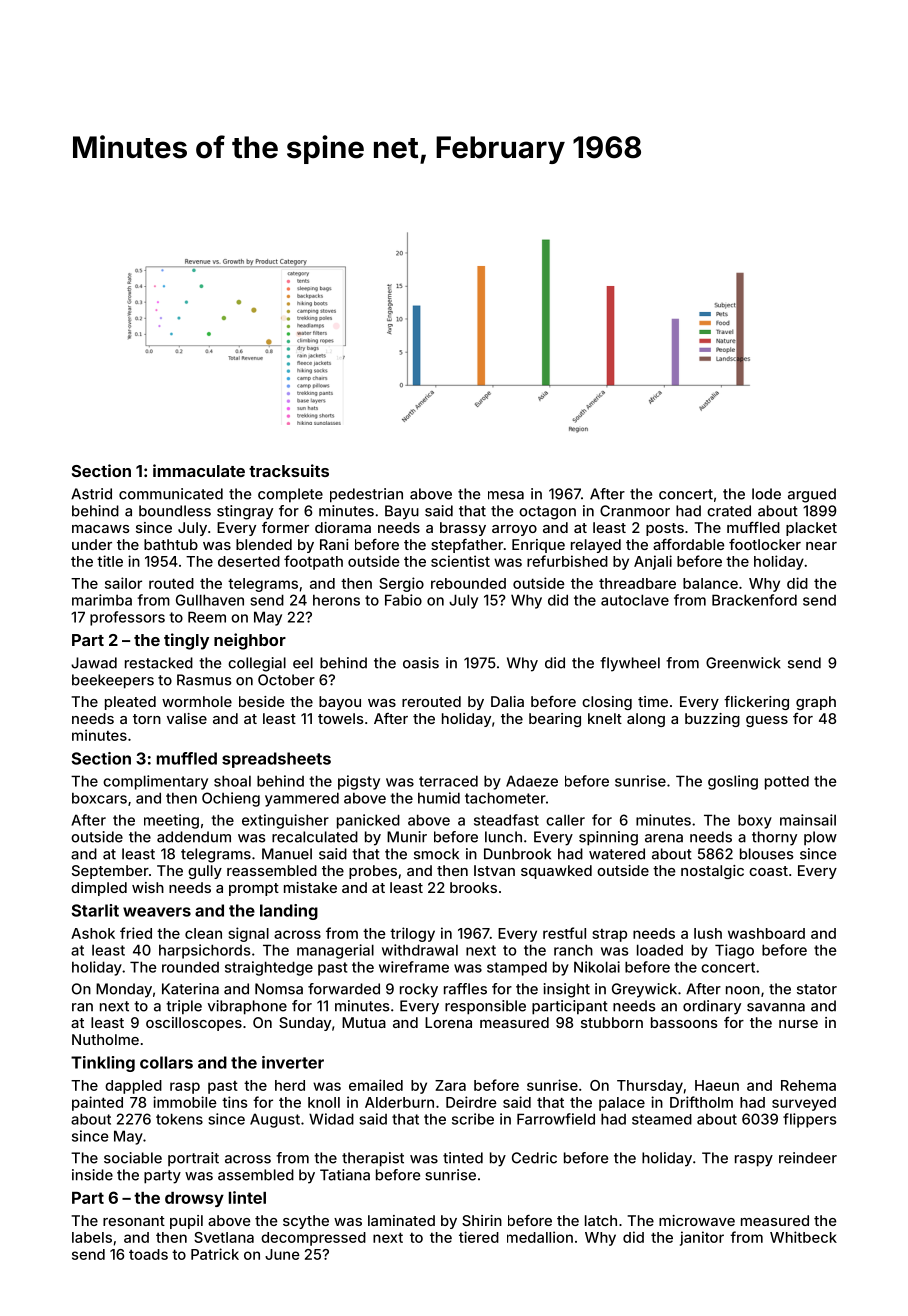  What do you see at coordinates (684, 1022) in the document?
I see `bassoons` at bounding box center [684, 1022].
